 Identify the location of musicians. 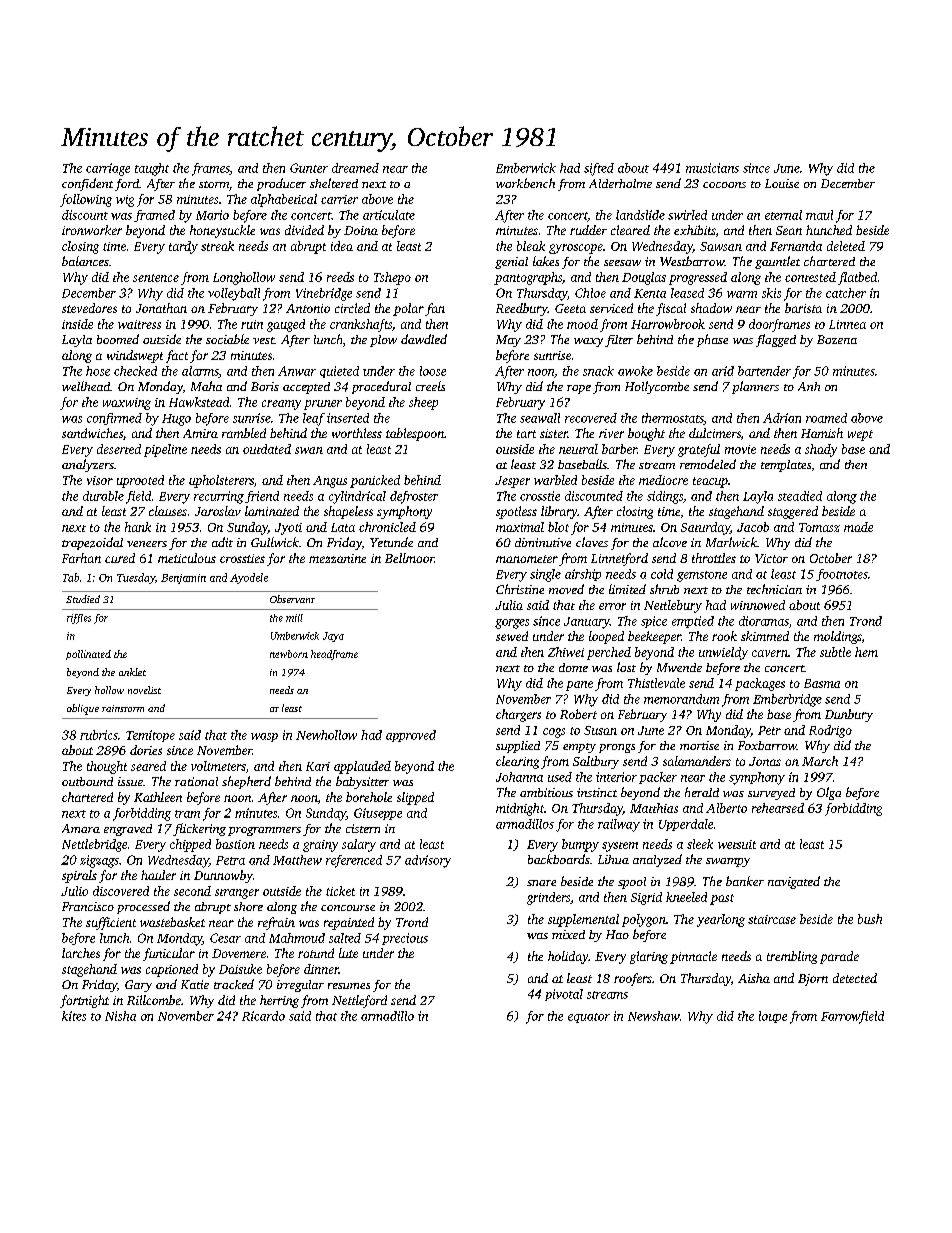
(712, 168).
